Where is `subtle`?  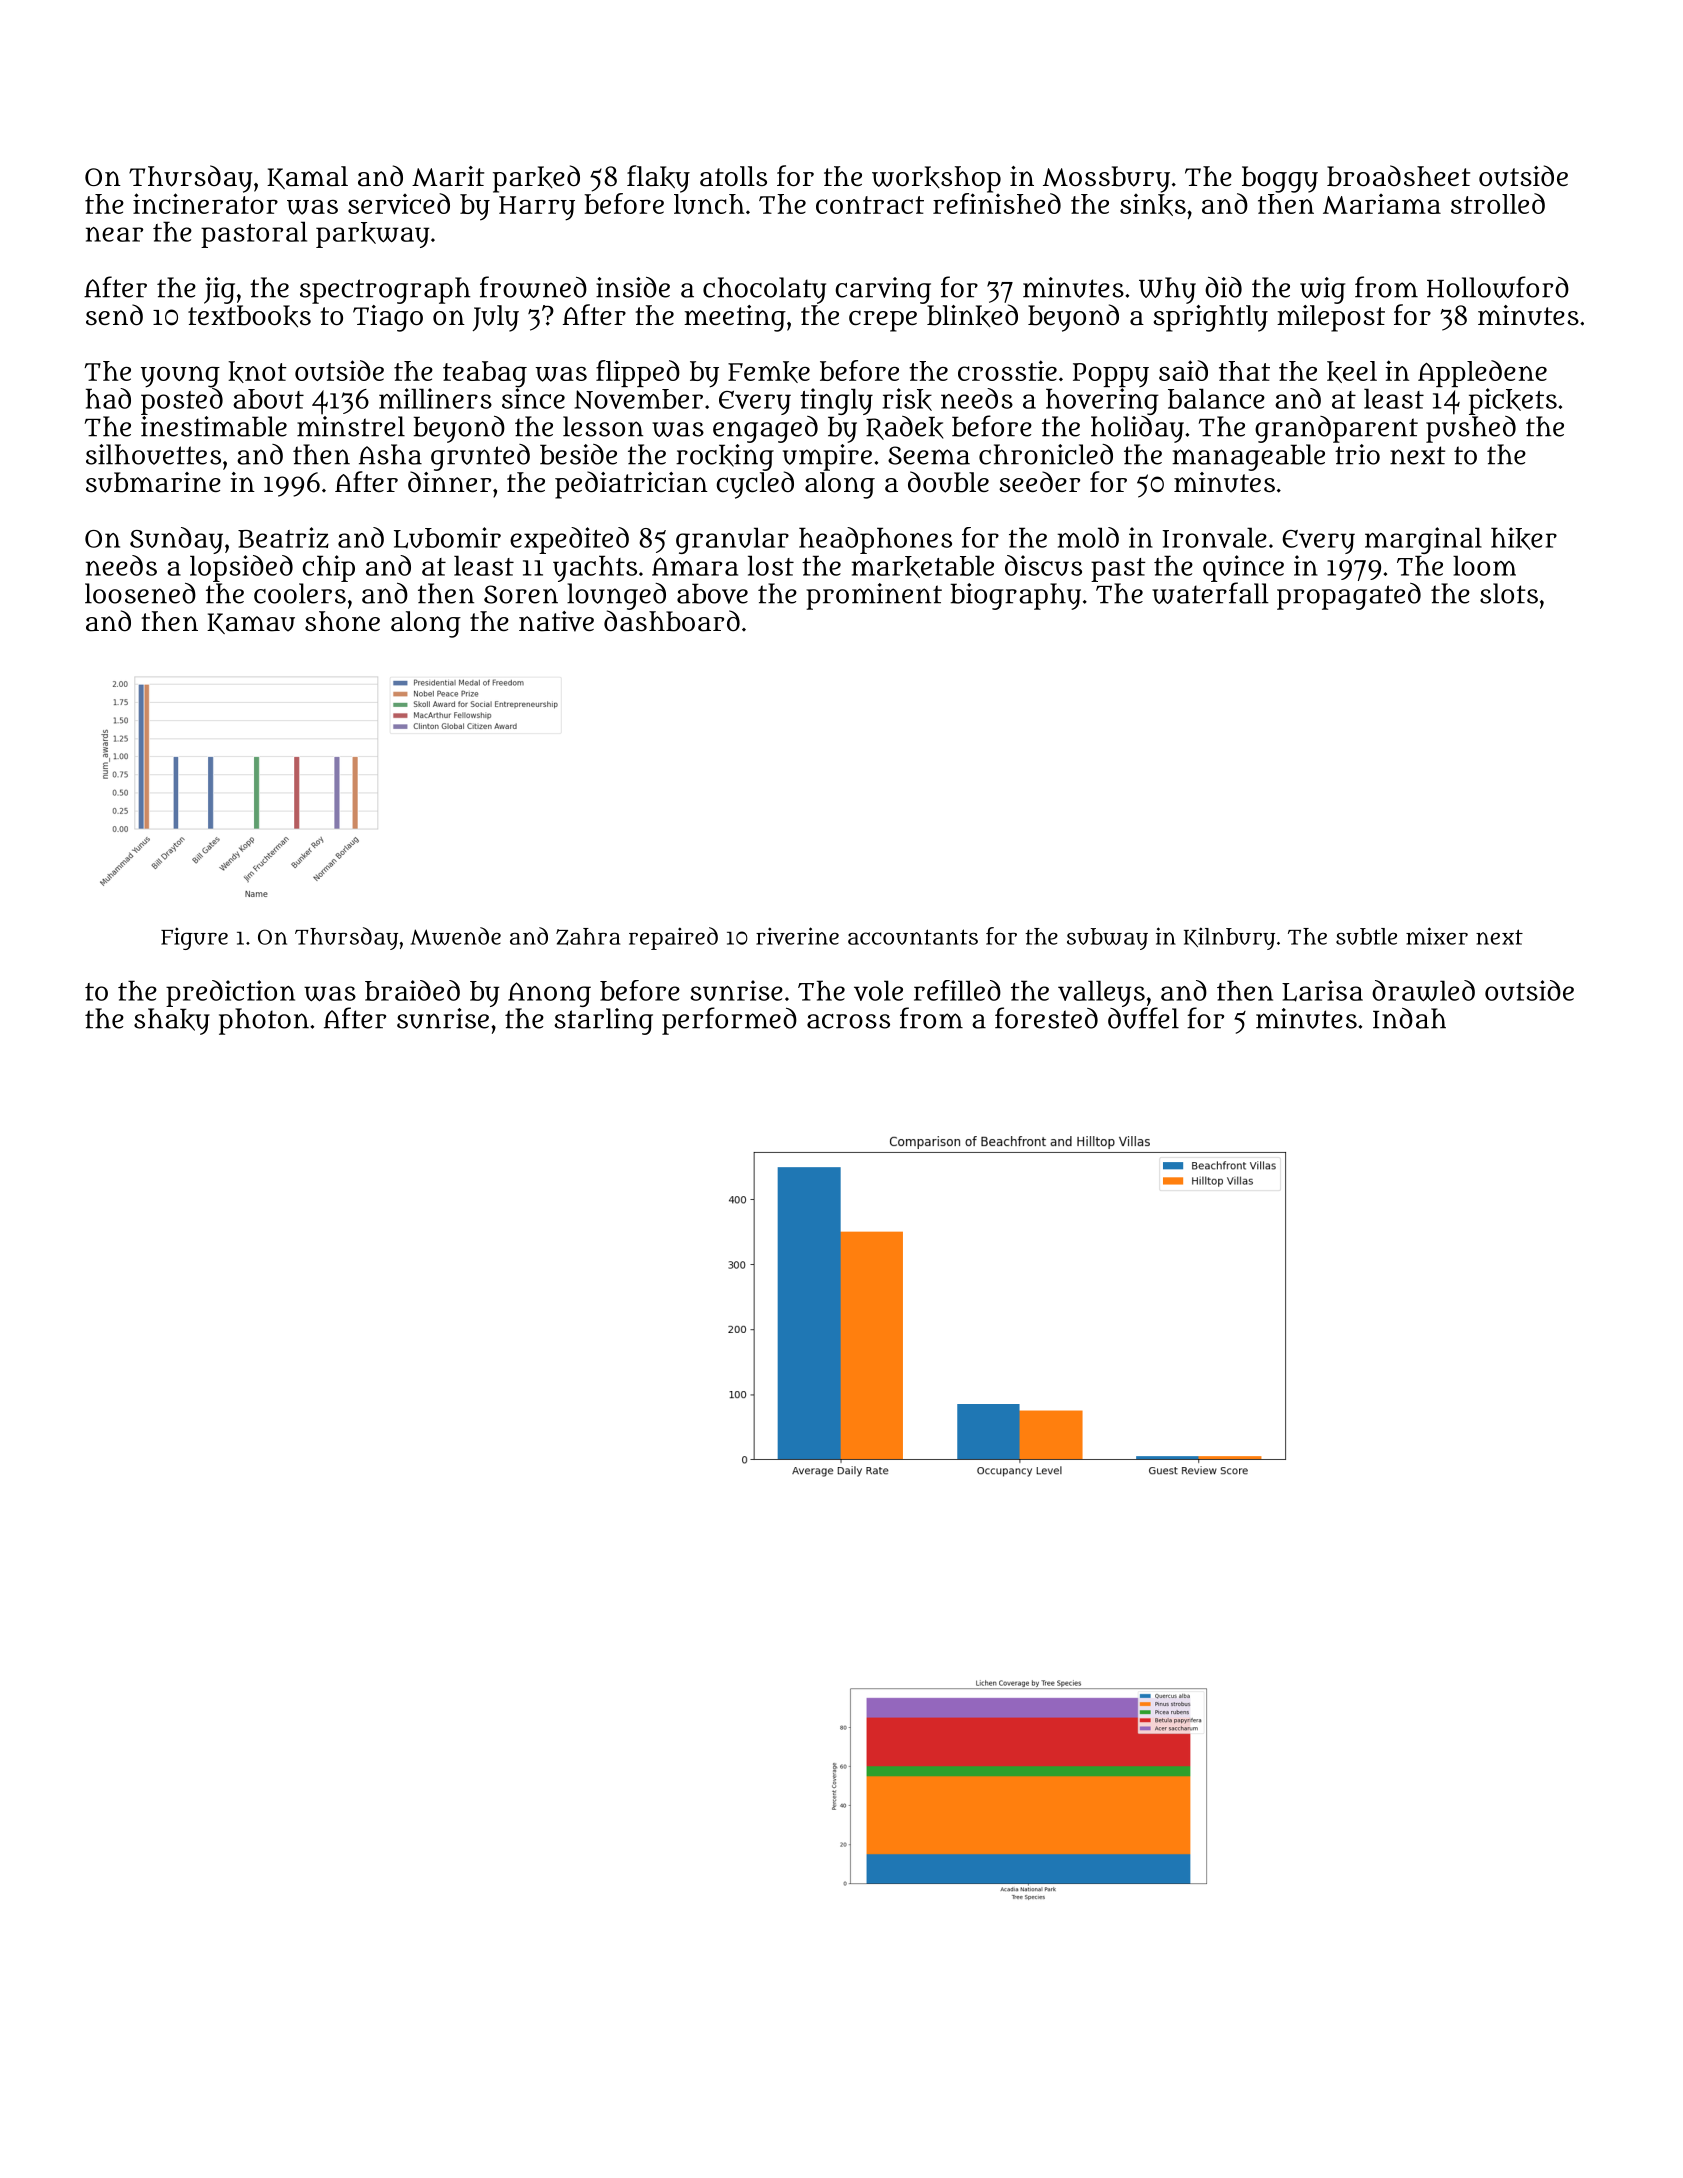 subtle is located at coordinates (1366, 936).
